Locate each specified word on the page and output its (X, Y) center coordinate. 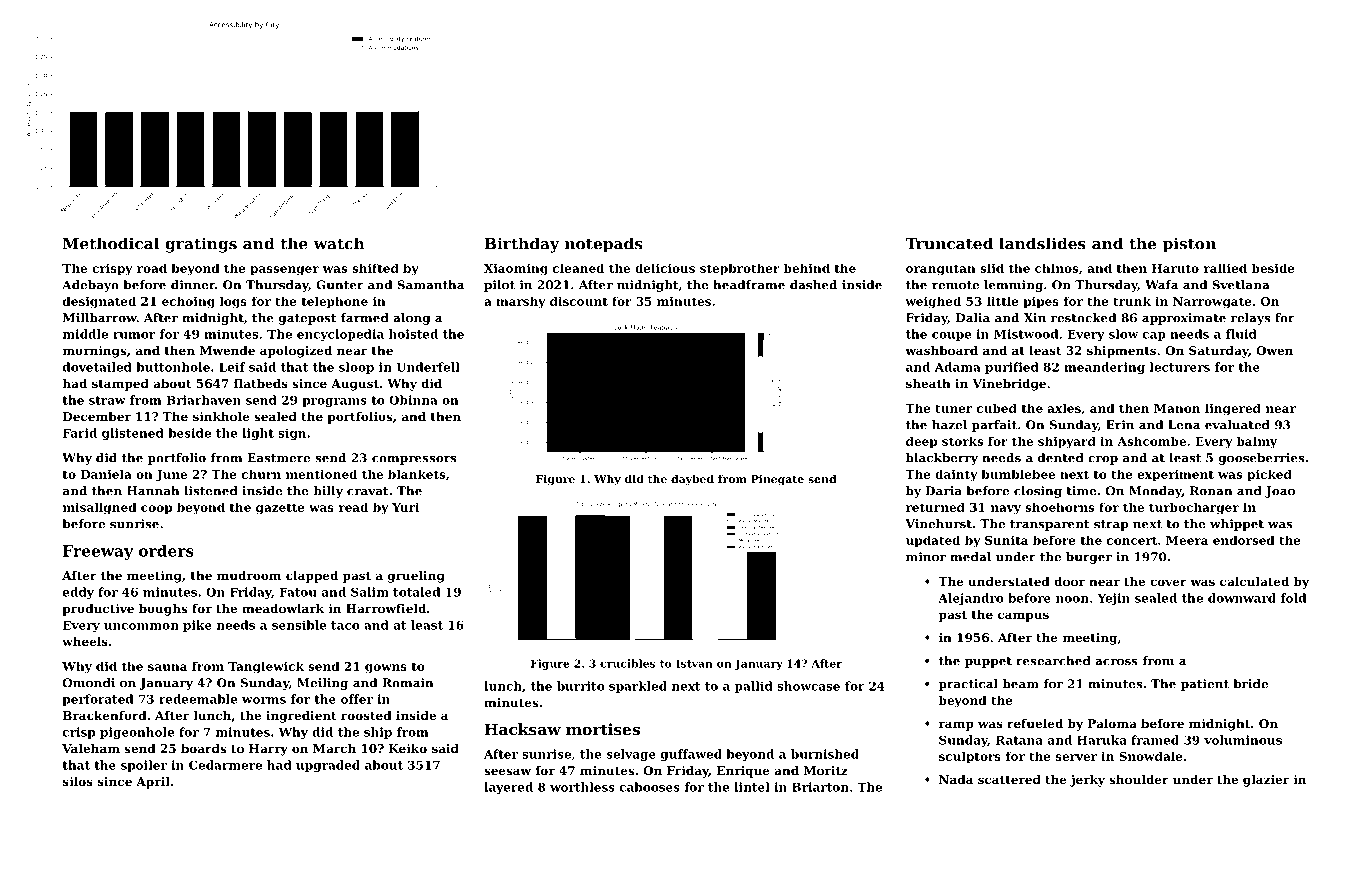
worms (264, 700)
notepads (603, 245)
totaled (416, 592)
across (1116, 662)
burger (1089, 558)
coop (156, 510)
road (152, 268)
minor (926, 557)
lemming (1013, 286)
